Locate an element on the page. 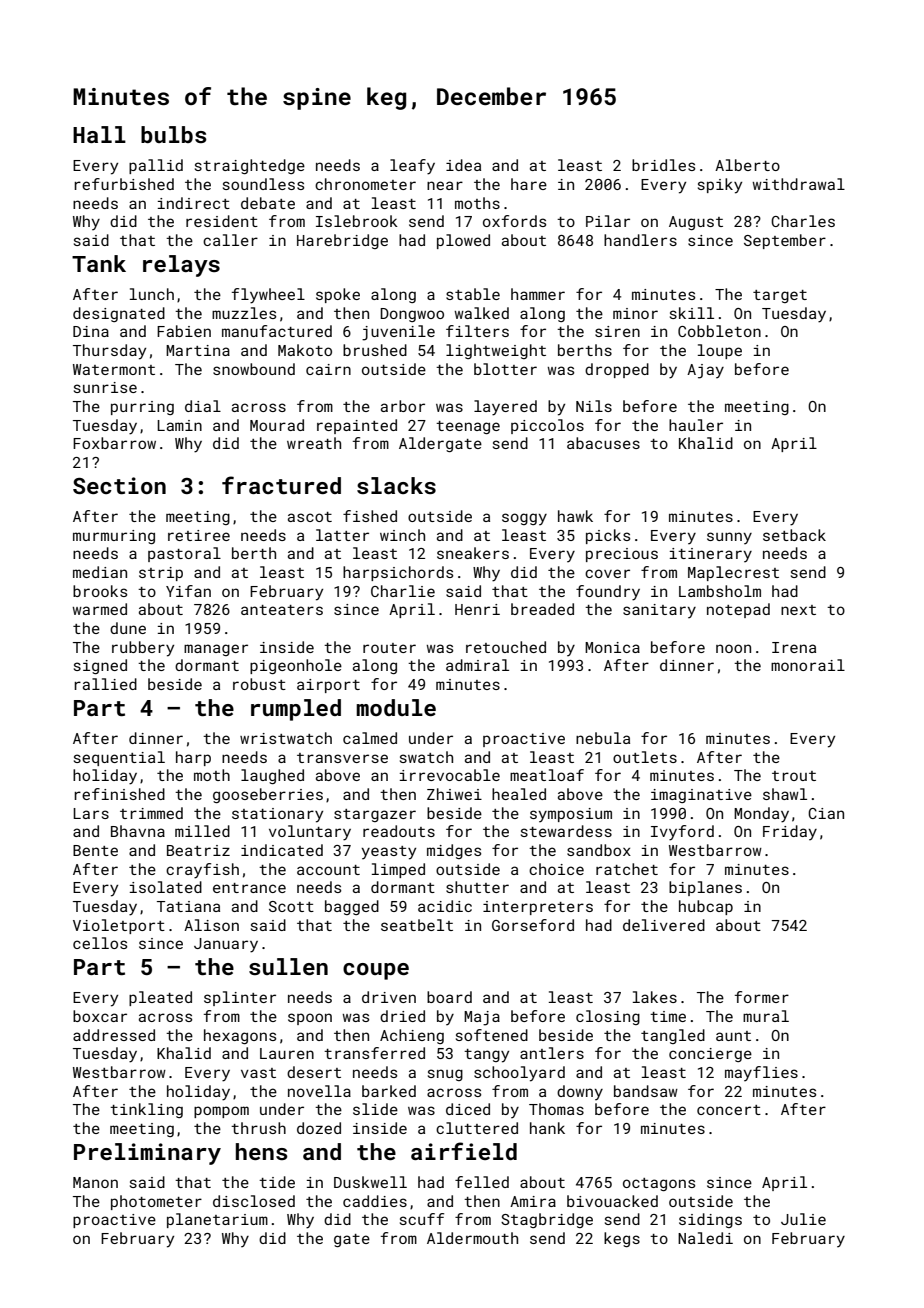  relays is located at coordinates (181, 266).
